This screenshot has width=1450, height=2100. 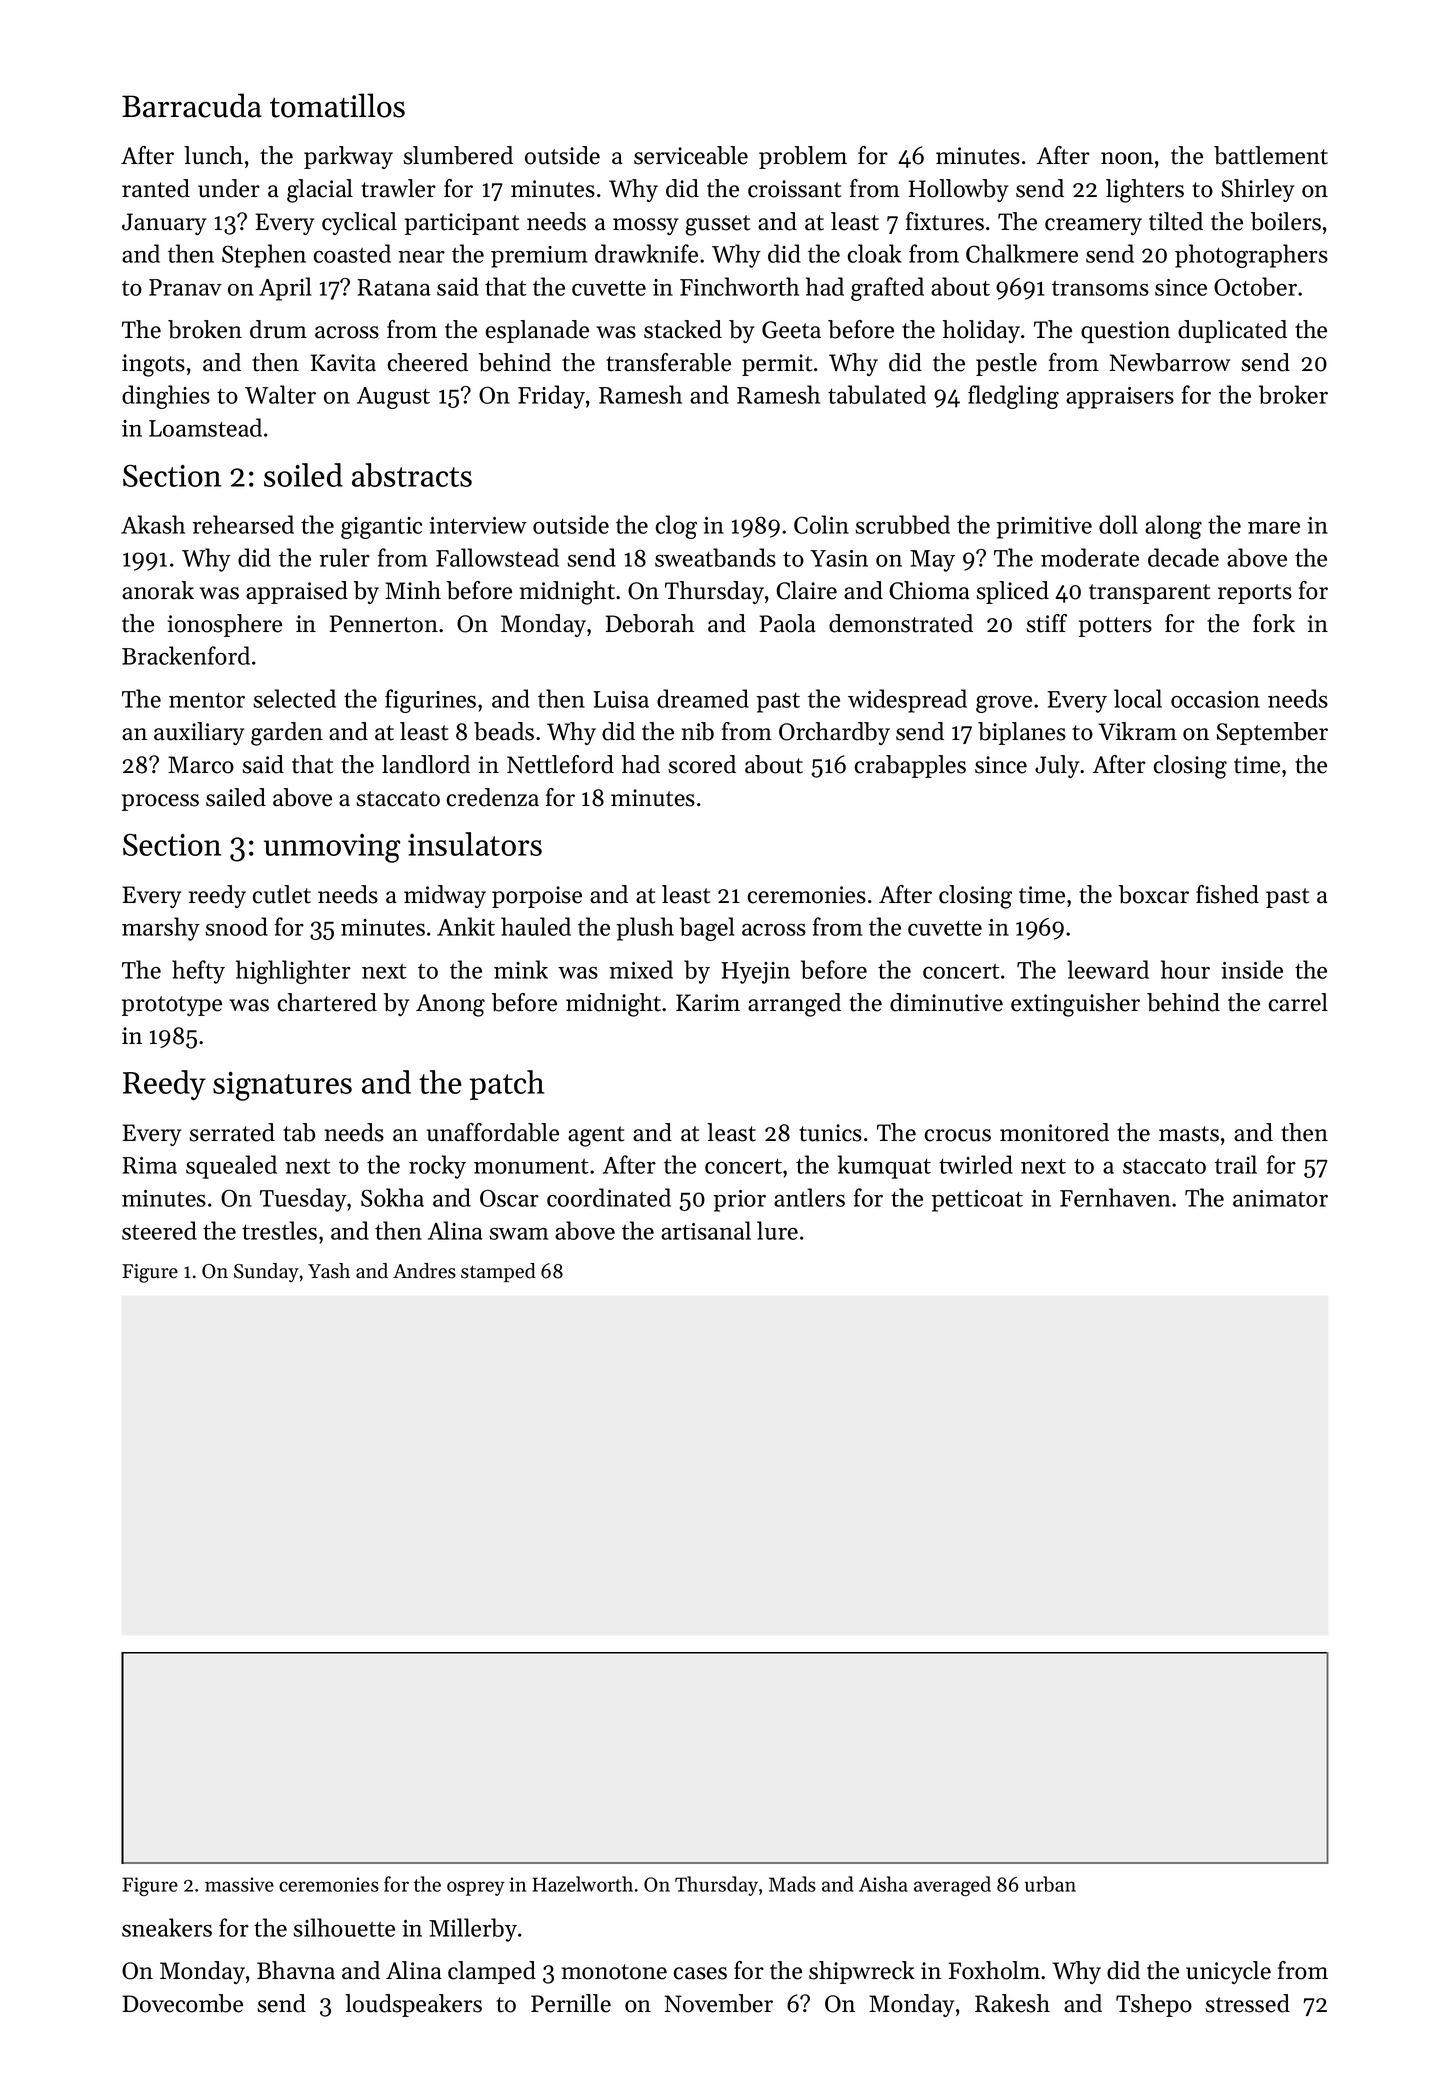 I want to click on massive, so click(x=239, y=1884).
